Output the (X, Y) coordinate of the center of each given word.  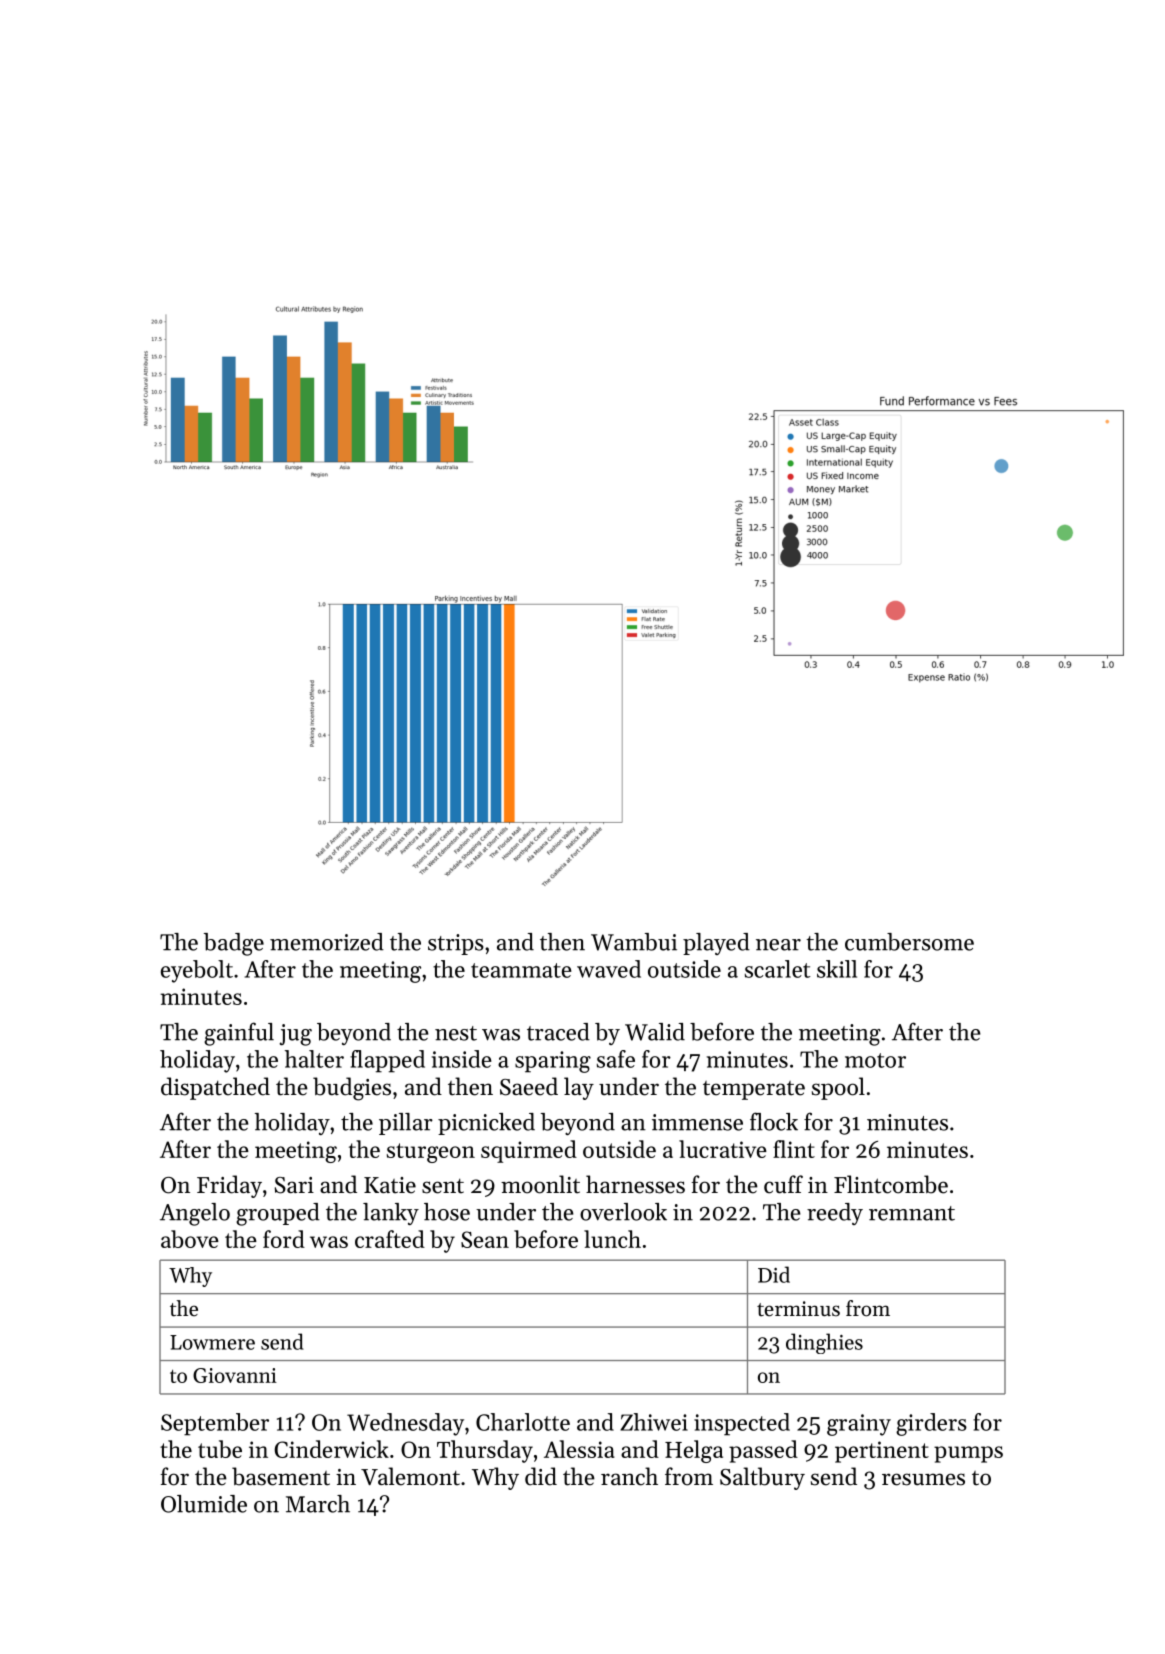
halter (314, 1059)
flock (774, 1121)
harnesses (635, 1184)
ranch (629, 1476)
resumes (923, 1479)
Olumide (204, 1504)
